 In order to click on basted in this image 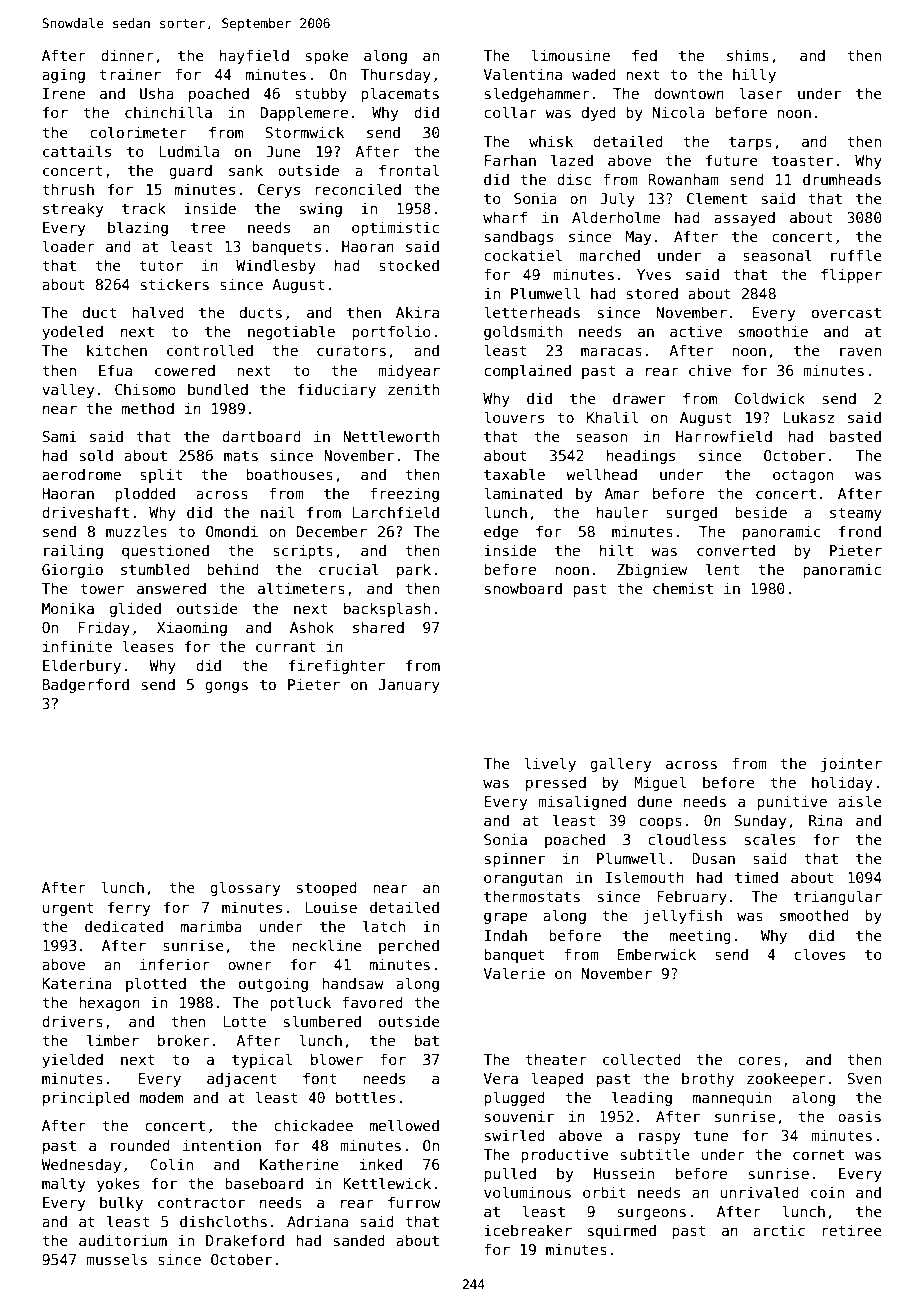, I will do `click(855, 436)`.
